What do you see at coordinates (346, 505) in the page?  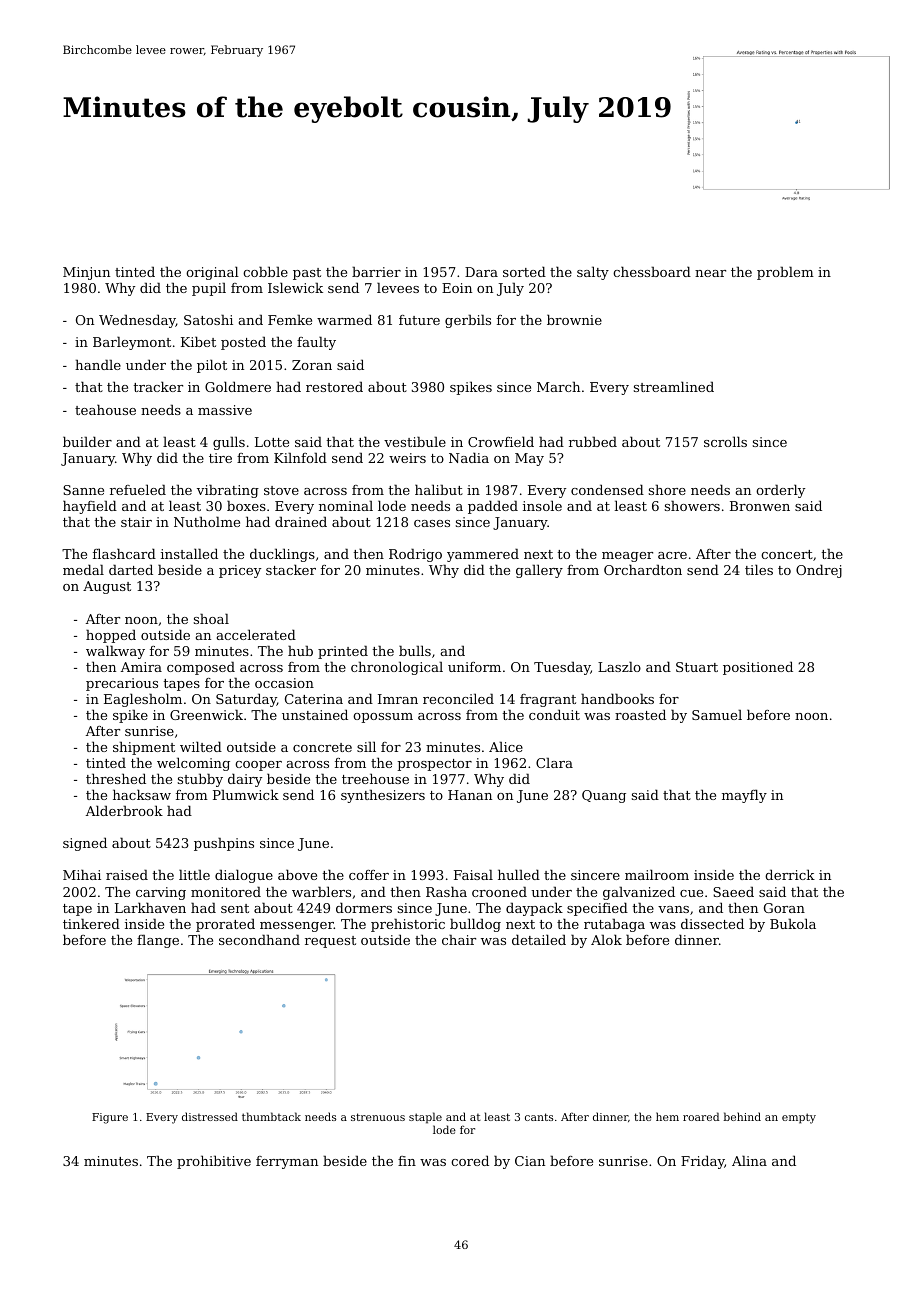 I see `nominal` at bounding box center [346, 505].
